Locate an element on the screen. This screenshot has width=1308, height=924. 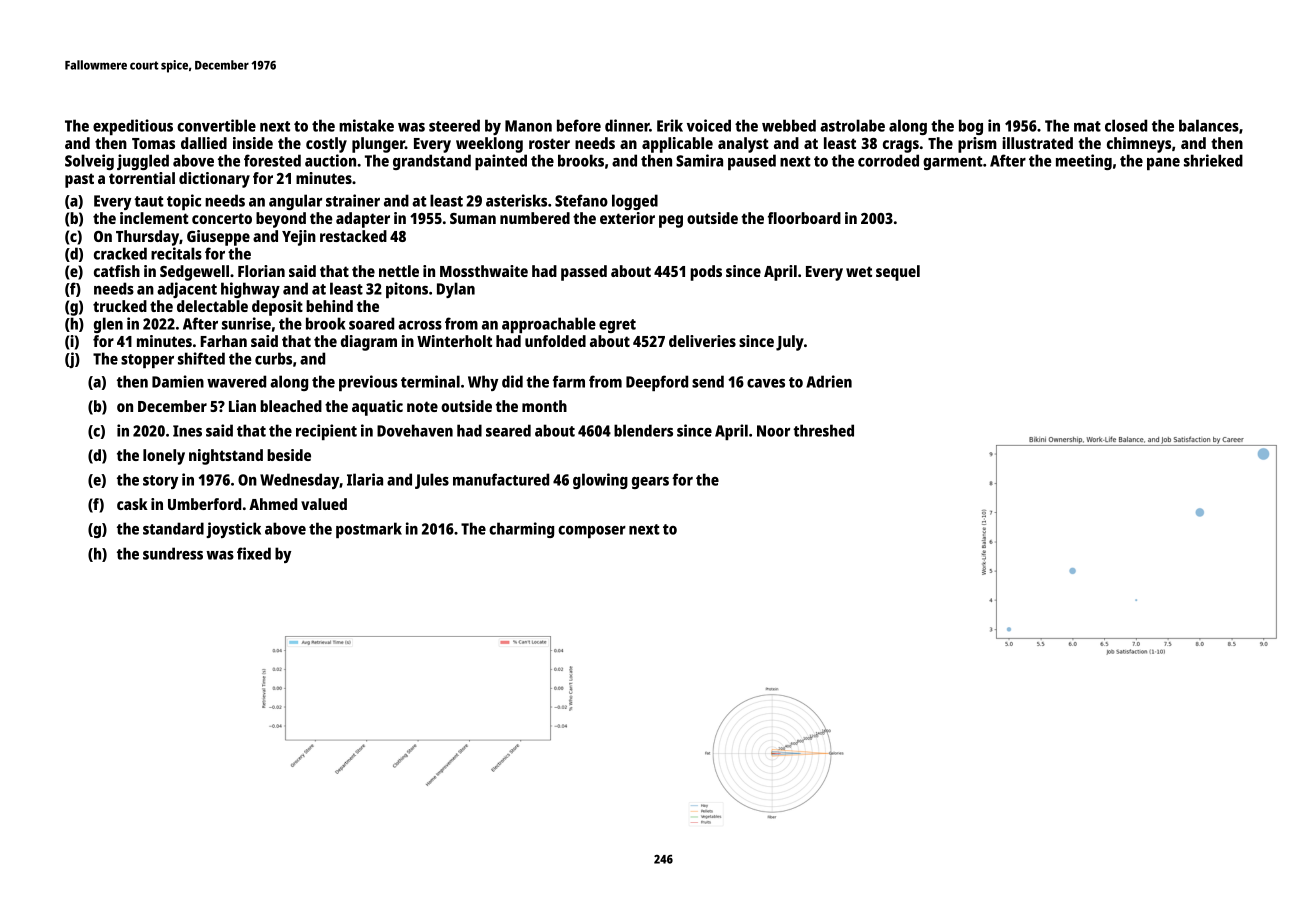
deposit is located at coordinates (277, 308).
